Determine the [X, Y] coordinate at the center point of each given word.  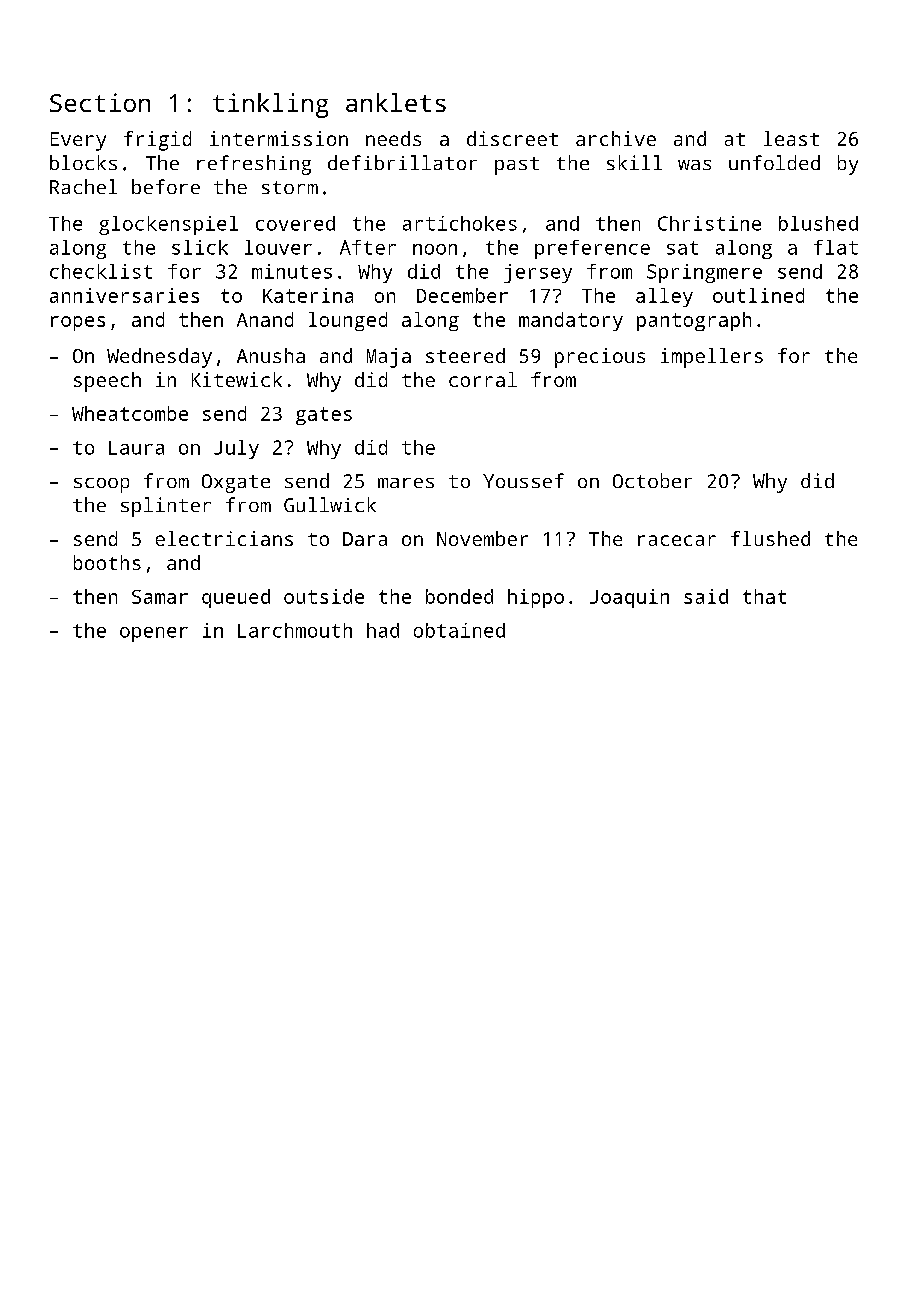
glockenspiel [168, 225]
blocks [83, 162]
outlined [758, 295]
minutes [292, 271]
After [368, 247]
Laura [136, 448]
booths [107, 562]
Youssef [523, 480]
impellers [712, 358]
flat [836, 247]
